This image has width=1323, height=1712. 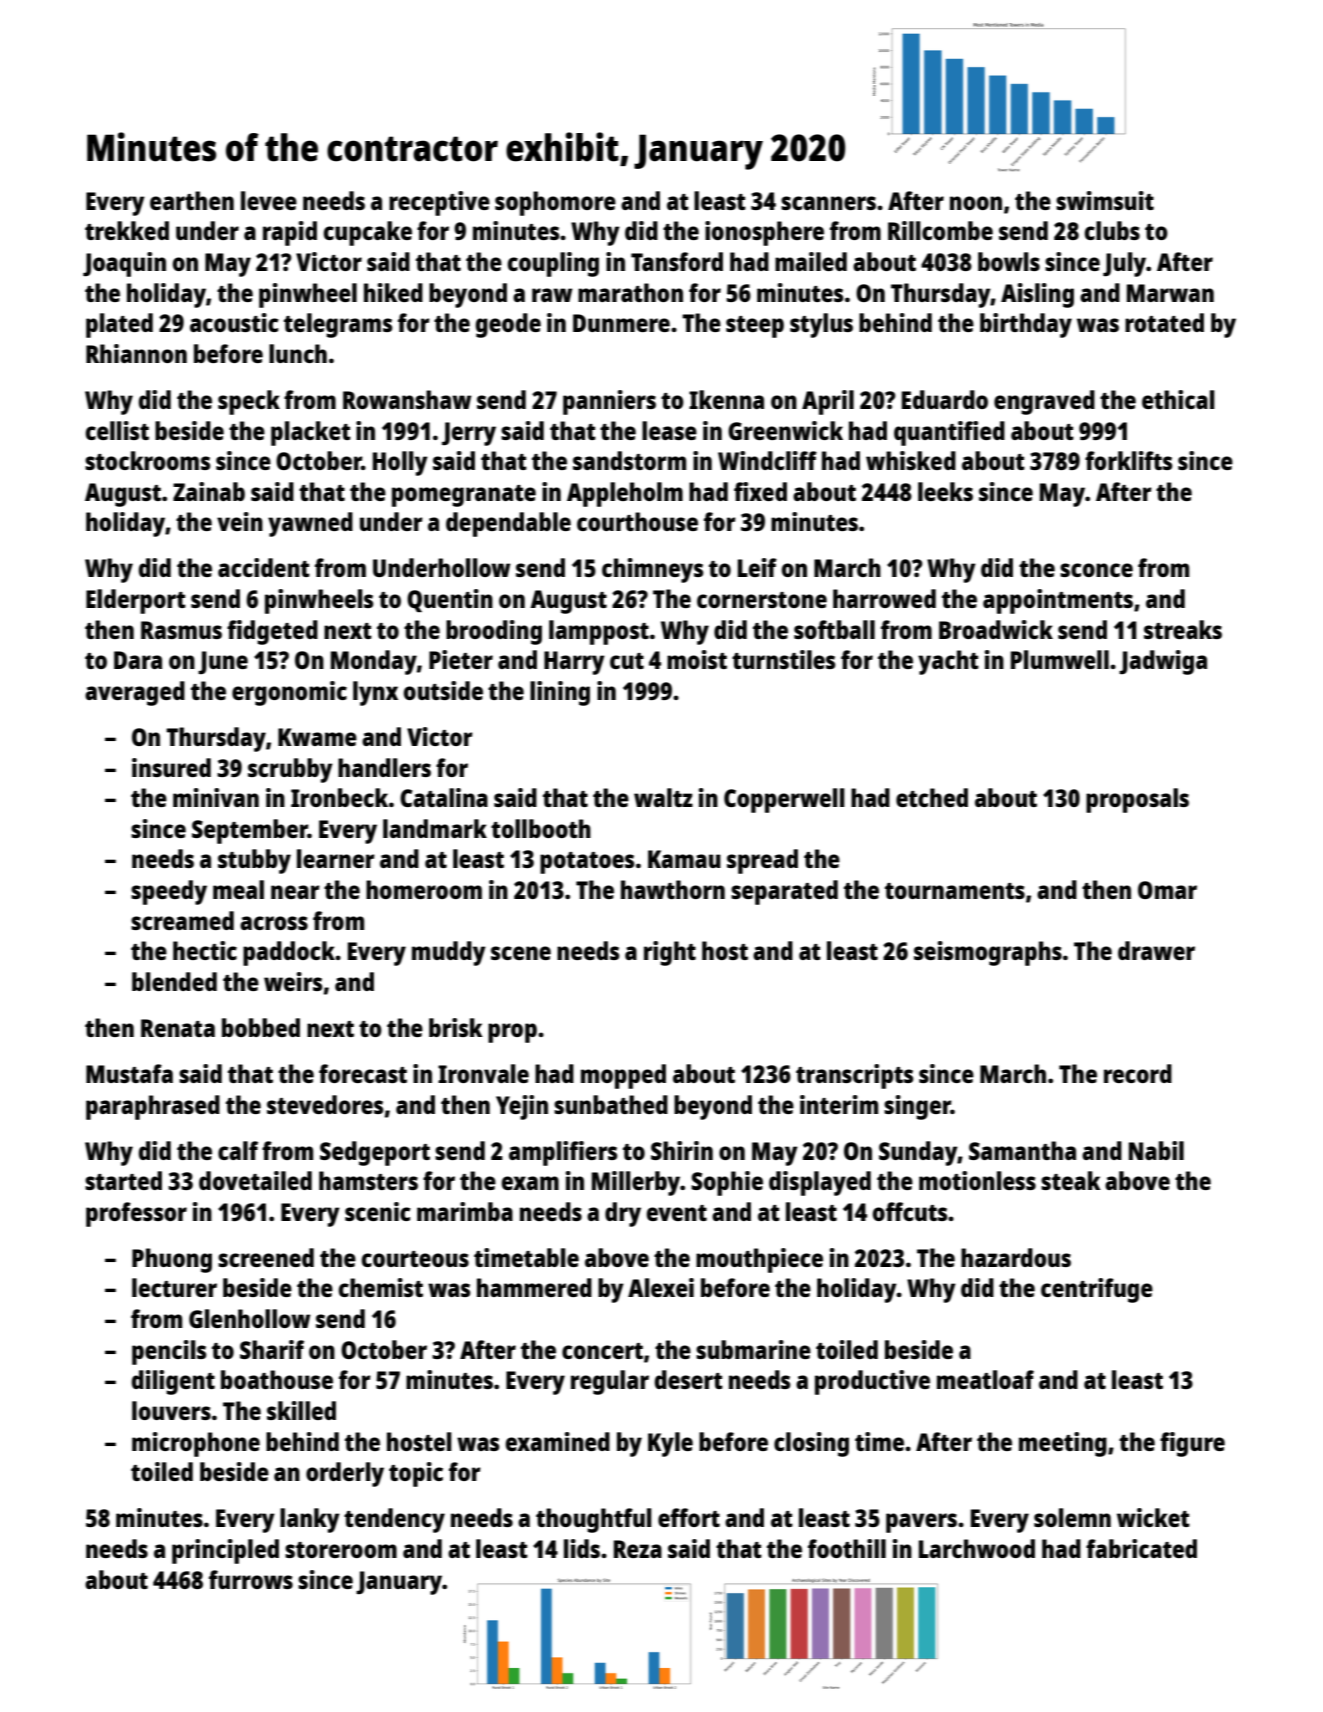 I want to click on centrifuge, so click(x=1097, y=1290).
